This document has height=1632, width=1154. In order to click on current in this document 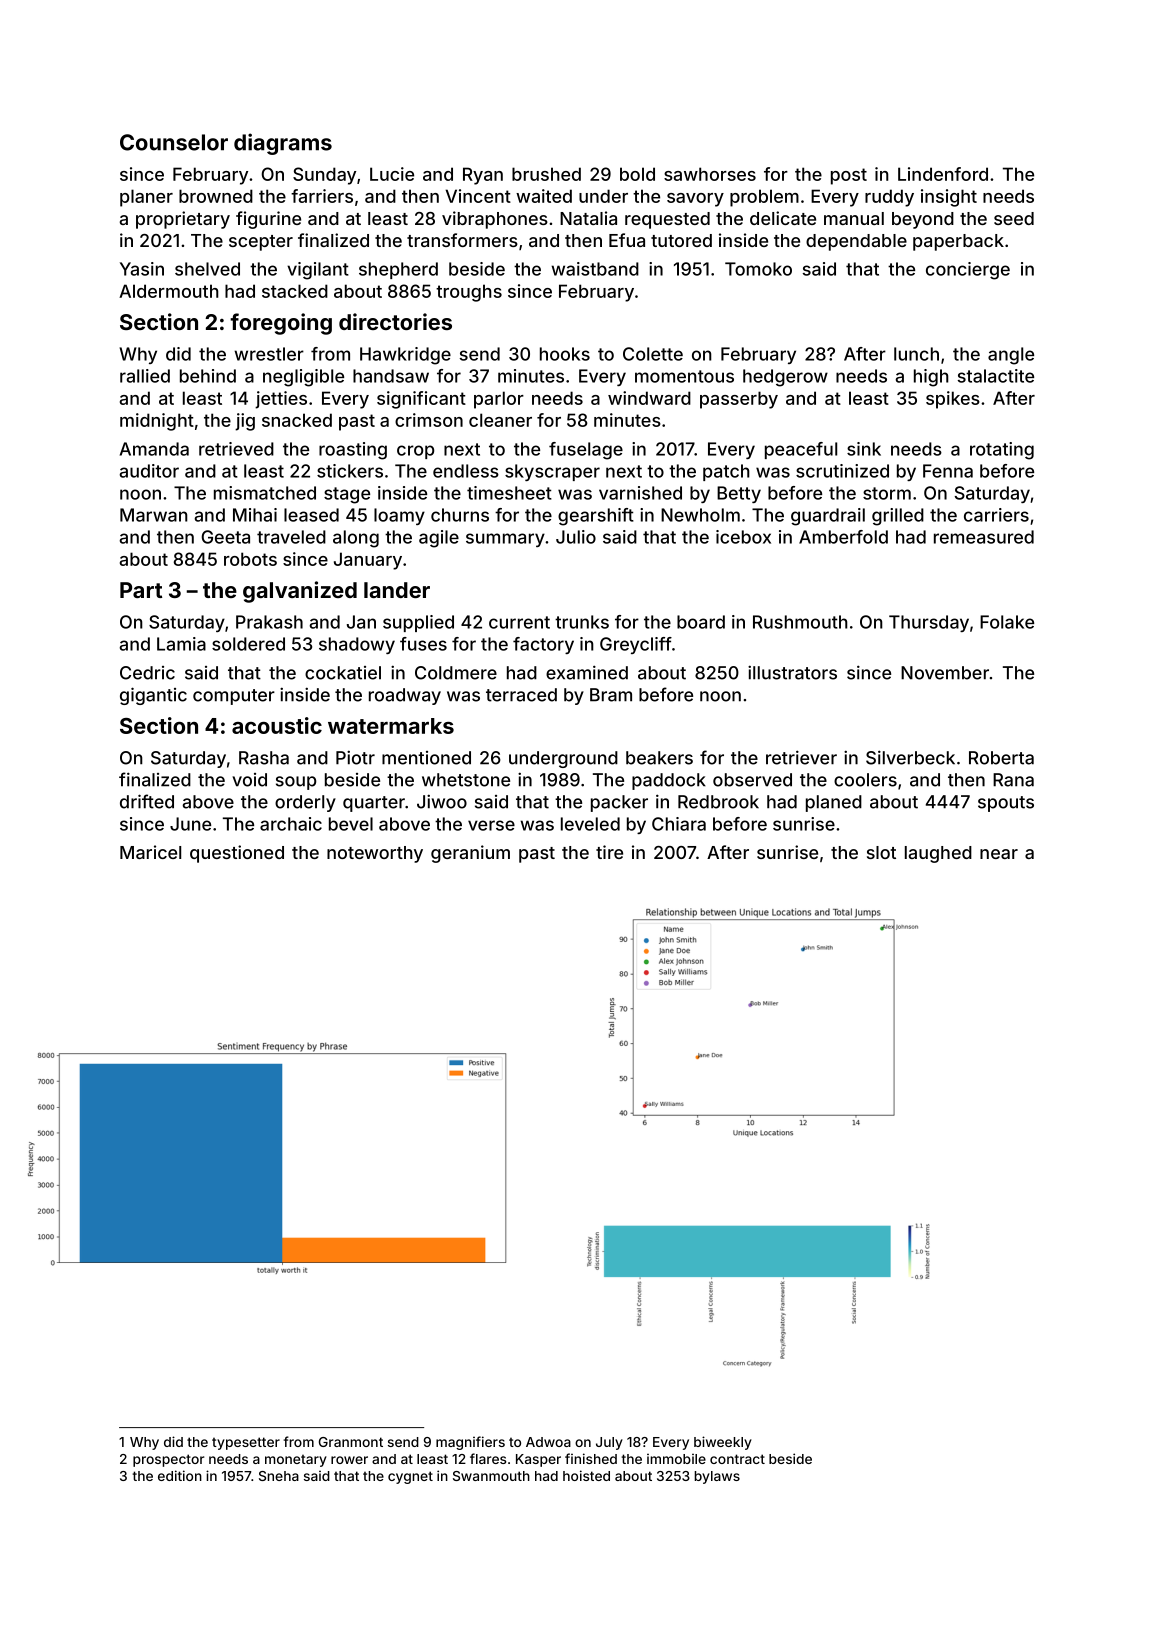, I will do `click(519, 622)`.
